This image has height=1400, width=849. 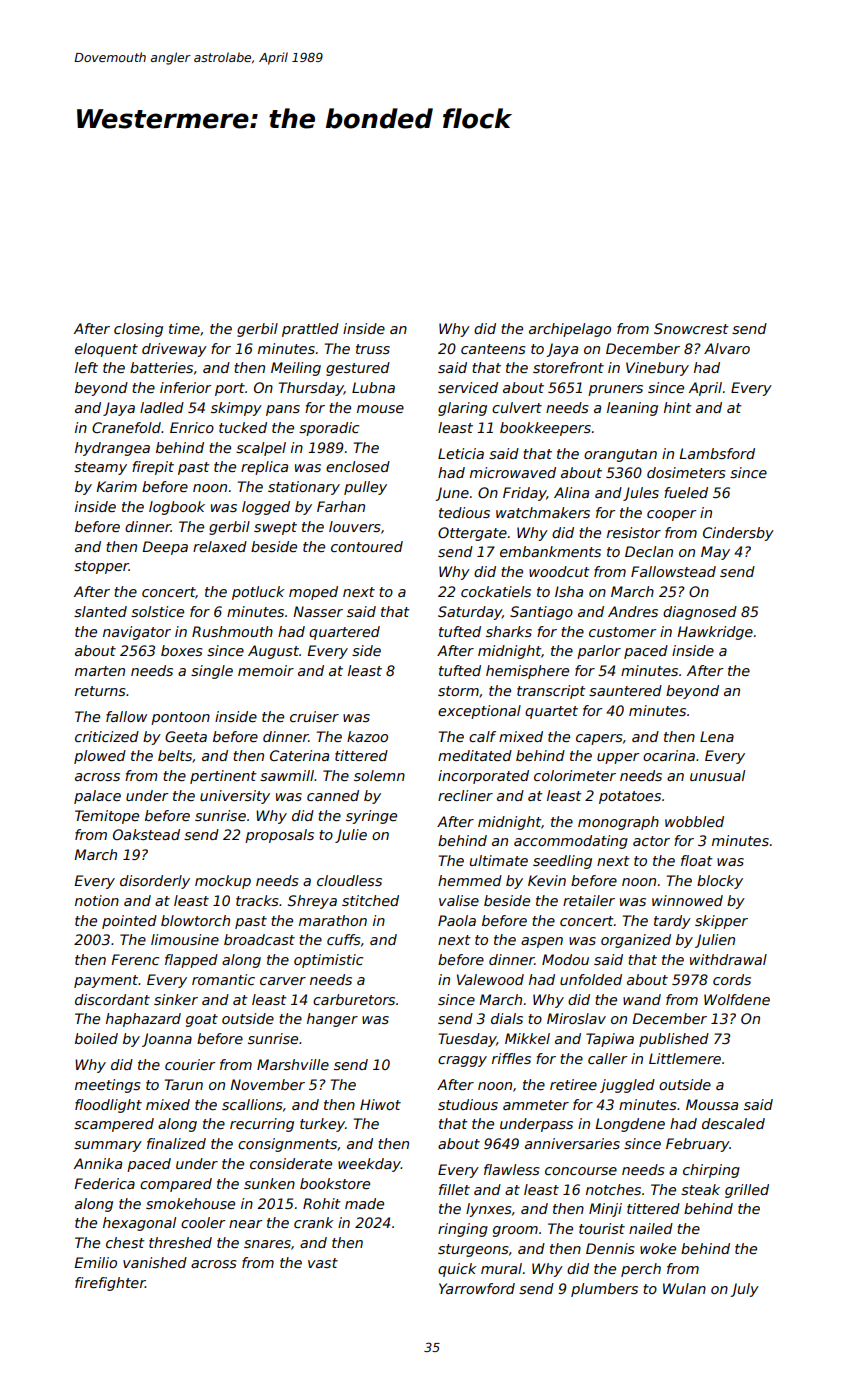 I want to click on Saturday, so click(x=470, y=613).
